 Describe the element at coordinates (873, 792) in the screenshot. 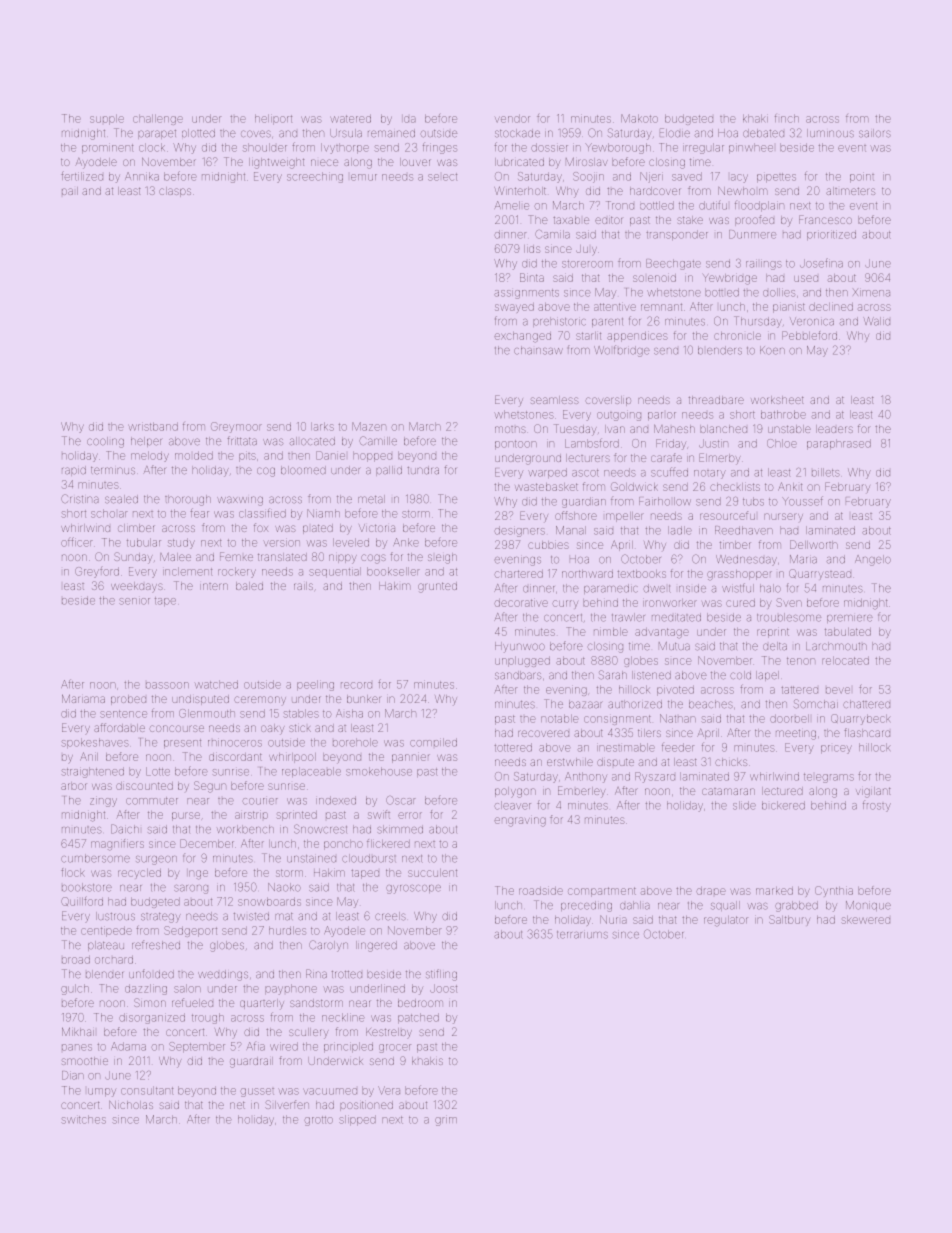

I see `vigilant` at that location.
